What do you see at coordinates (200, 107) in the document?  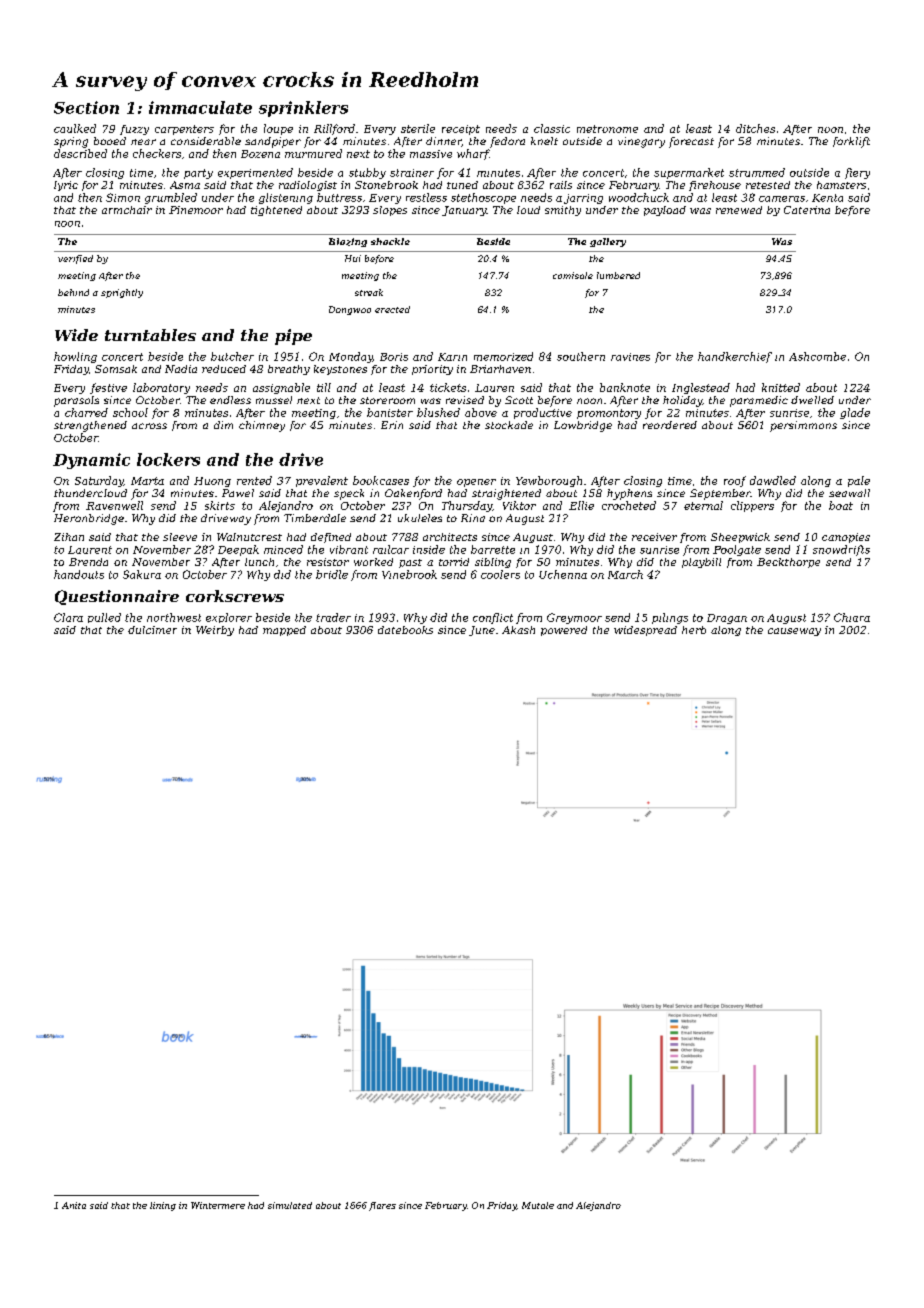 I see `immaculate` at bounding box center [200, 107].
